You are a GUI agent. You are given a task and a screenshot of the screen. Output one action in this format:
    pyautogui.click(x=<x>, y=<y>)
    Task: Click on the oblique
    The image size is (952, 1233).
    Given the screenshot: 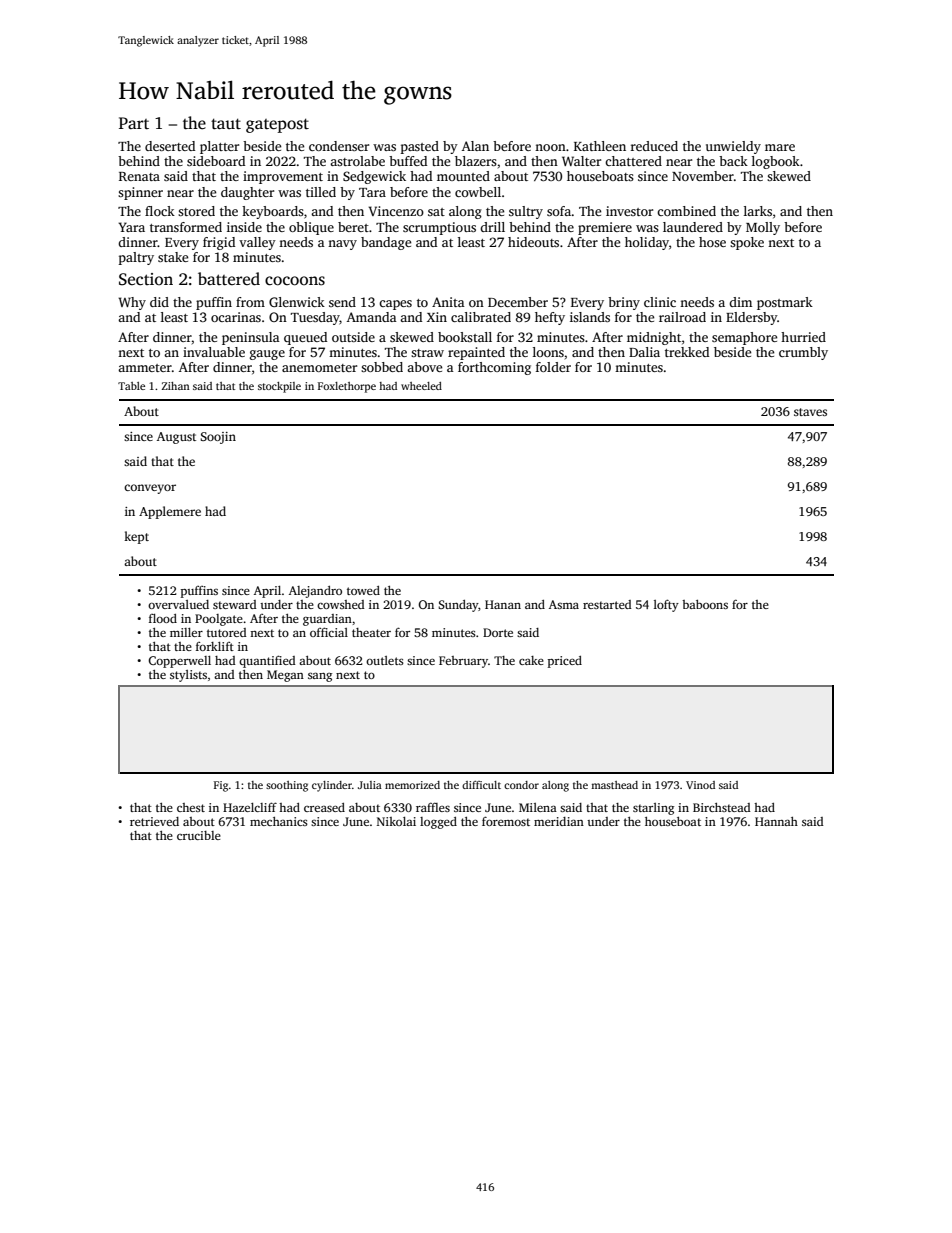 What is the action you would take?
    pyautogui.click(x=311, y=228)
